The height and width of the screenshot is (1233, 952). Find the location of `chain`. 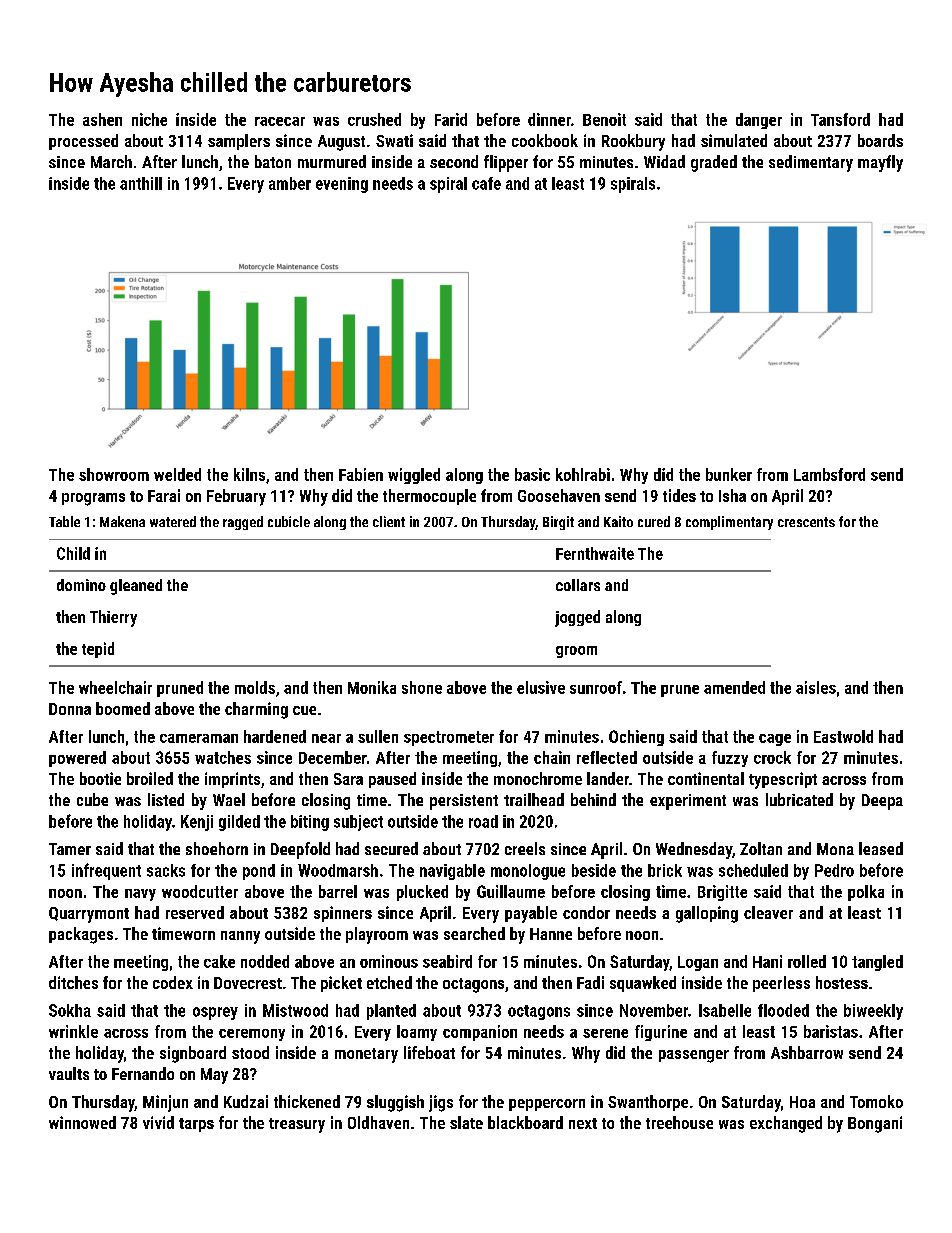

chain is located at coordinates (552, 757).
